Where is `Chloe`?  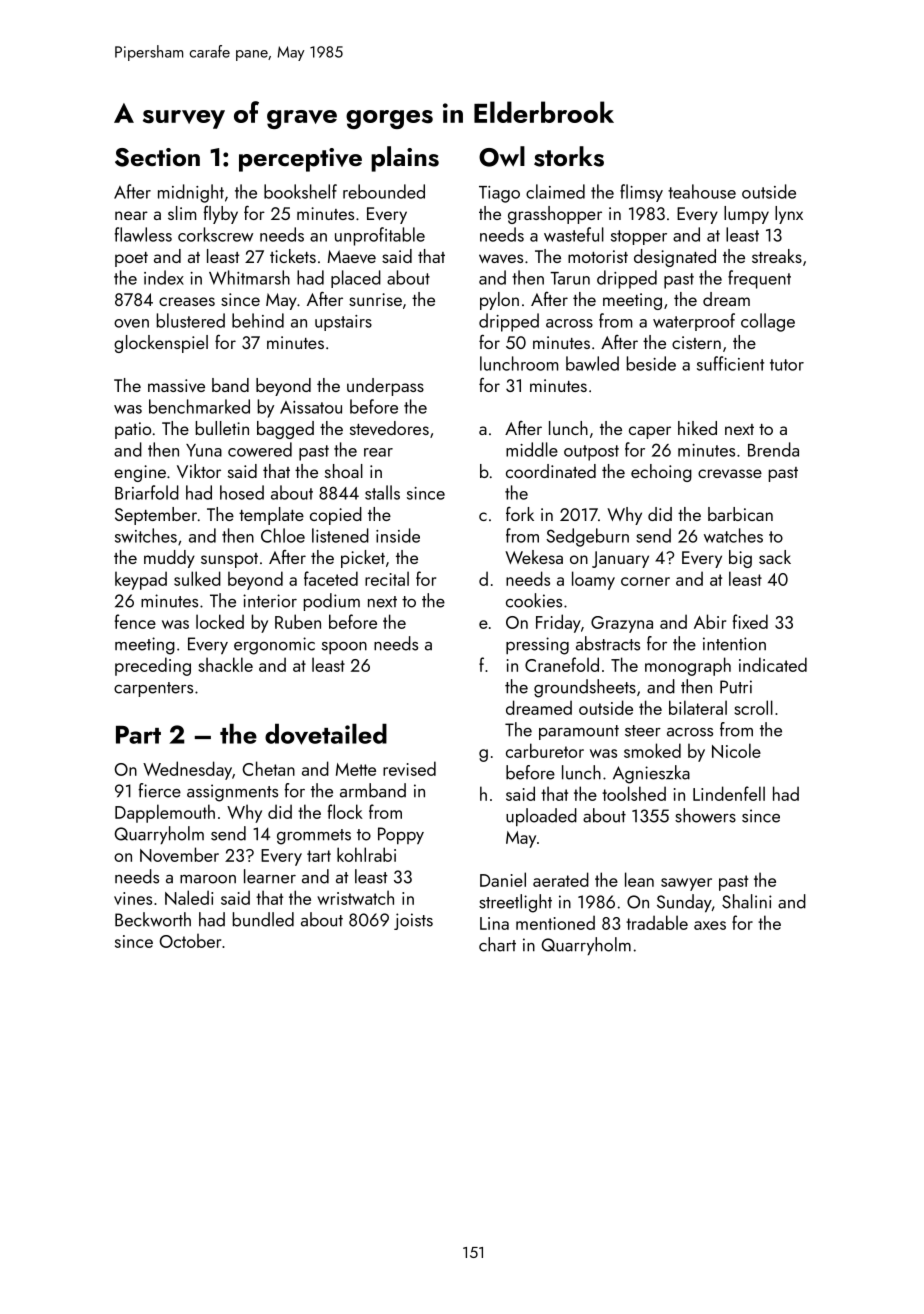 Chloe is located at coordinates (283, 535).
